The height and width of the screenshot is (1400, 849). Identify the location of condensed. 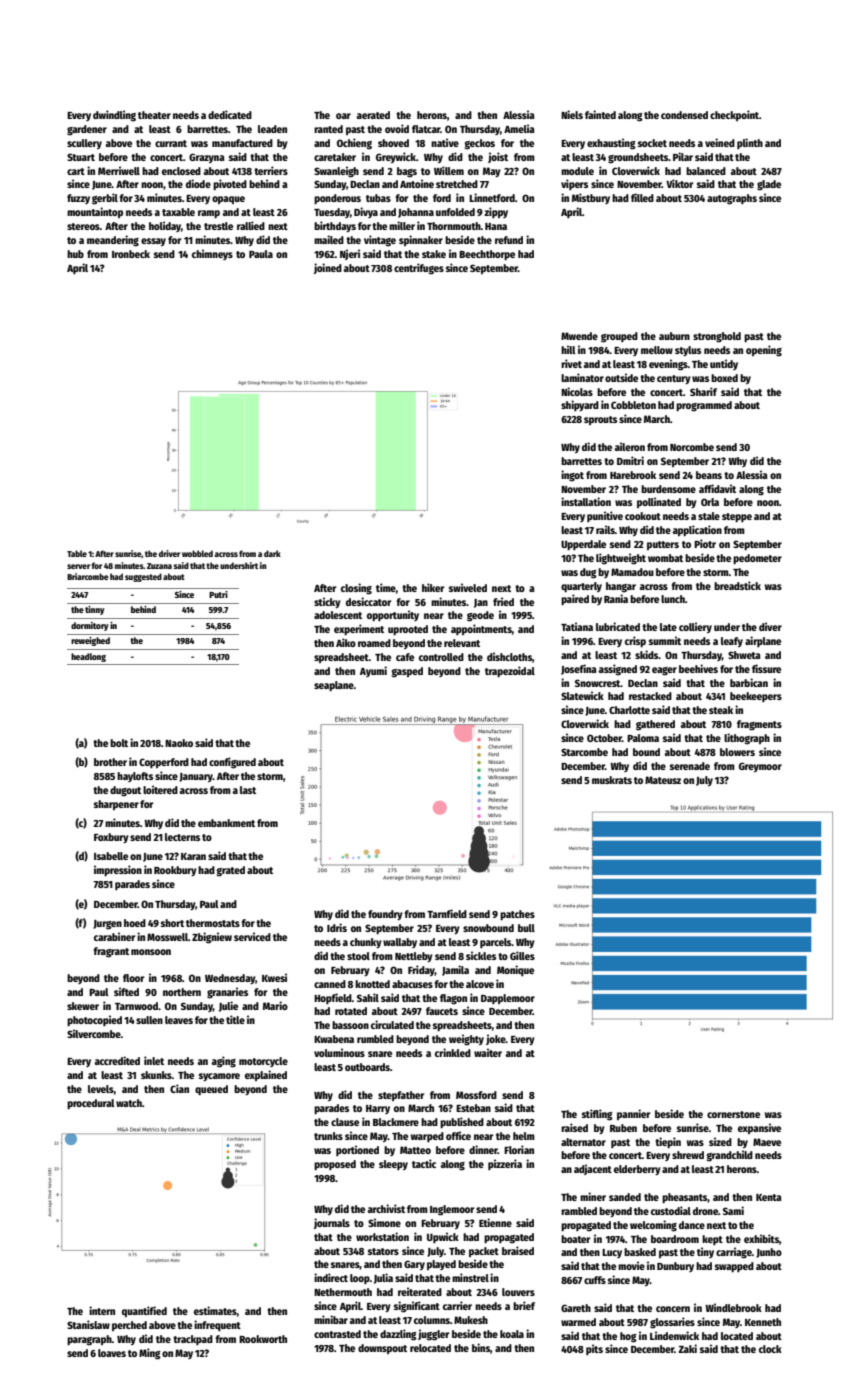
(684, 115).
